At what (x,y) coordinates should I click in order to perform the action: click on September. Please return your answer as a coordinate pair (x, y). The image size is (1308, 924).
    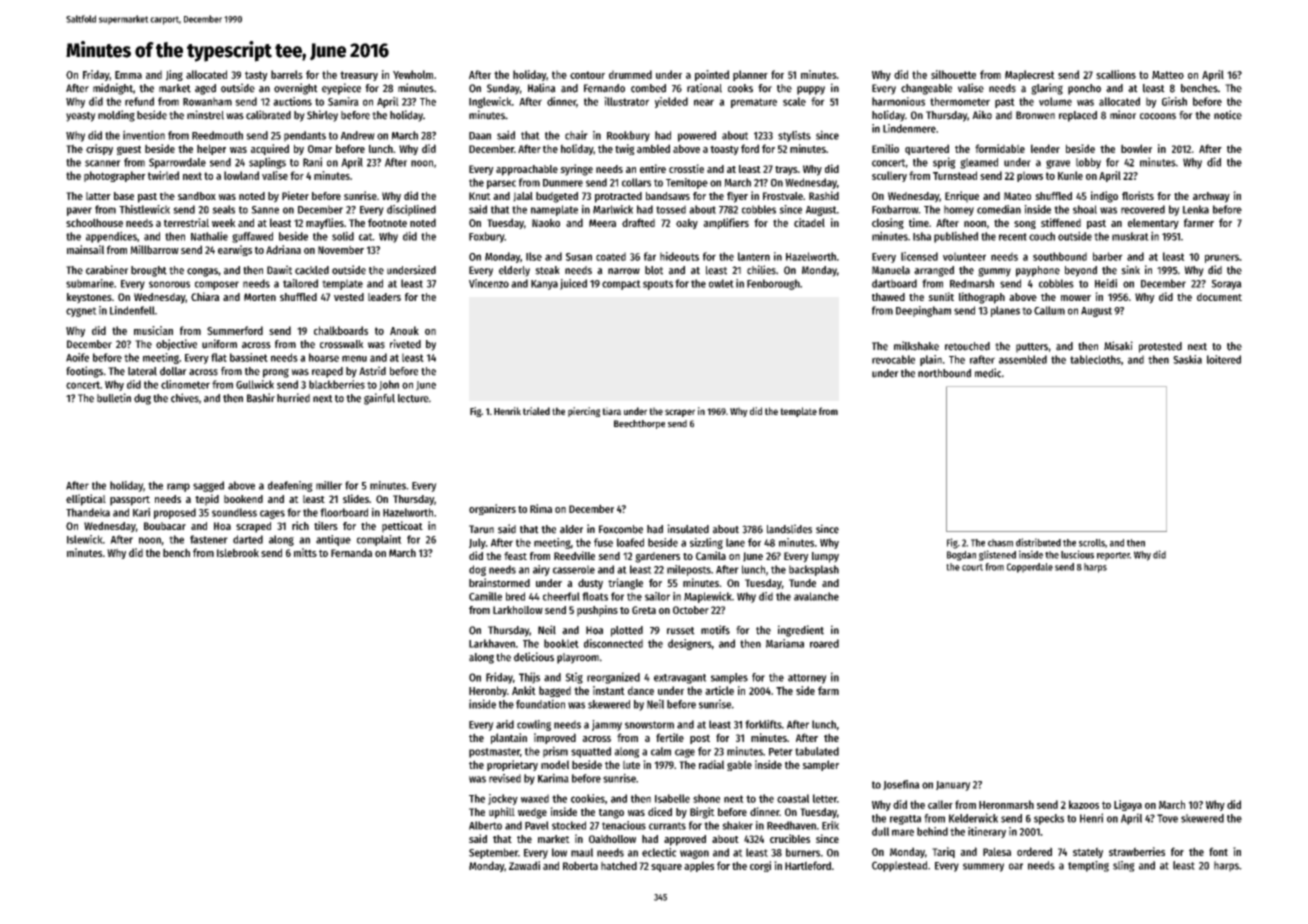
    Looking at the image, I should click on (493, 853).
